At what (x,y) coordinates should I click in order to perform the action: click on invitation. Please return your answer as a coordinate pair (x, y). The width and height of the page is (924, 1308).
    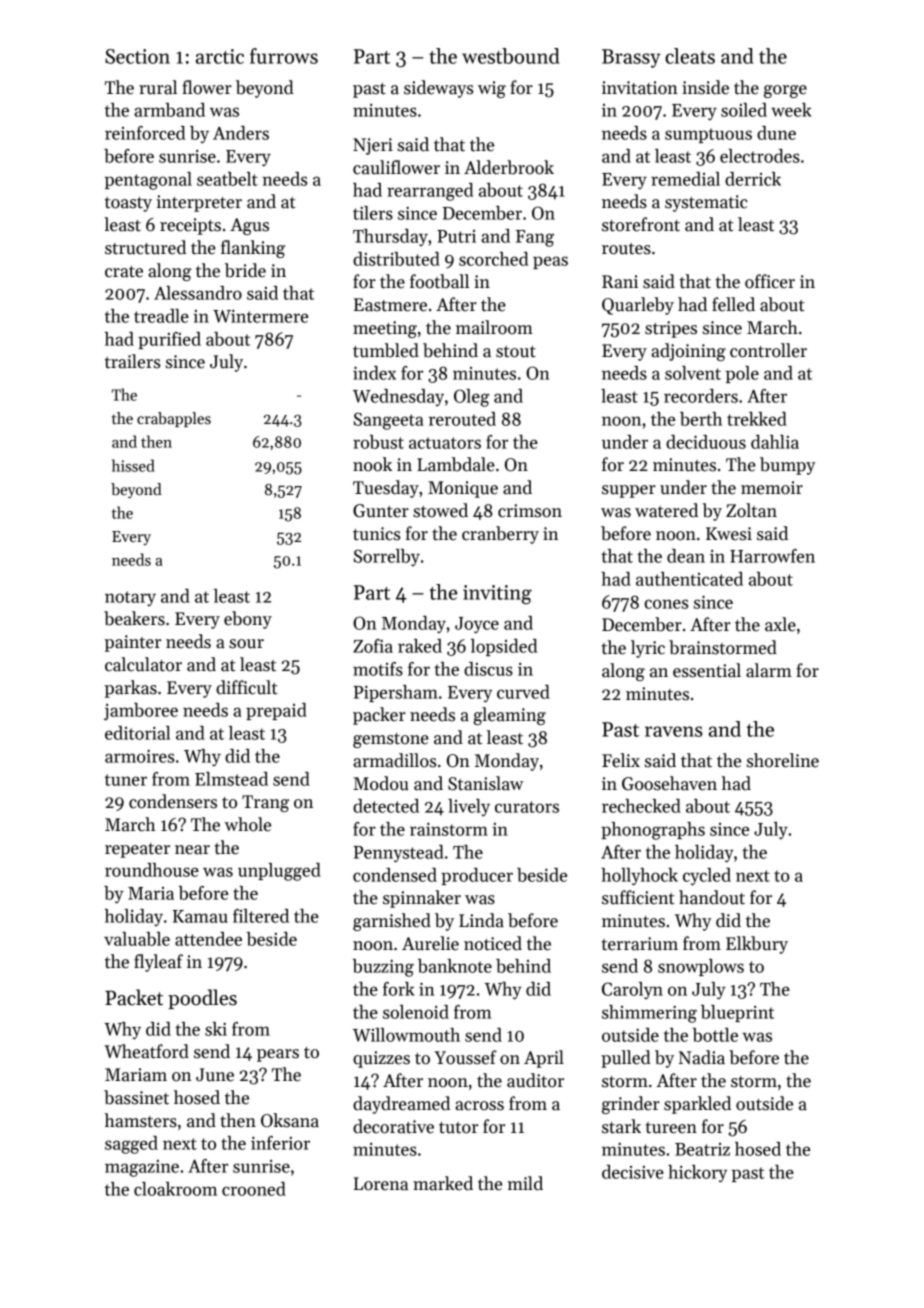
    Looking at the image, I should click on (640, 88).
